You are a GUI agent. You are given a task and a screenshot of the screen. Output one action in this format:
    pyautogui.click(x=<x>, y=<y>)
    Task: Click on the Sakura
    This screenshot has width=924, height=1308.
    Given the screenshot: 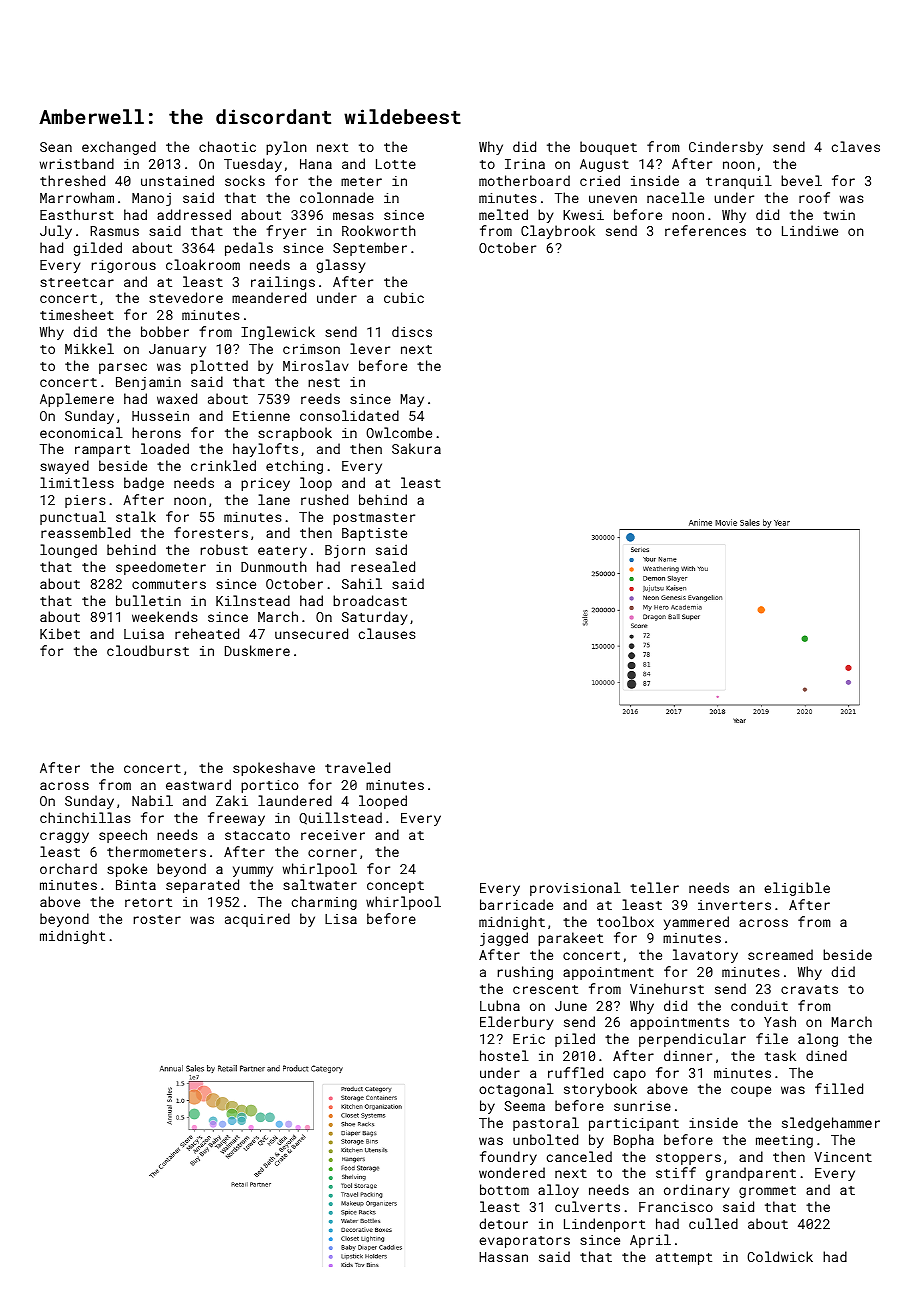 What is the action you would take?
    pyautogui.click(x=416, y=448)
